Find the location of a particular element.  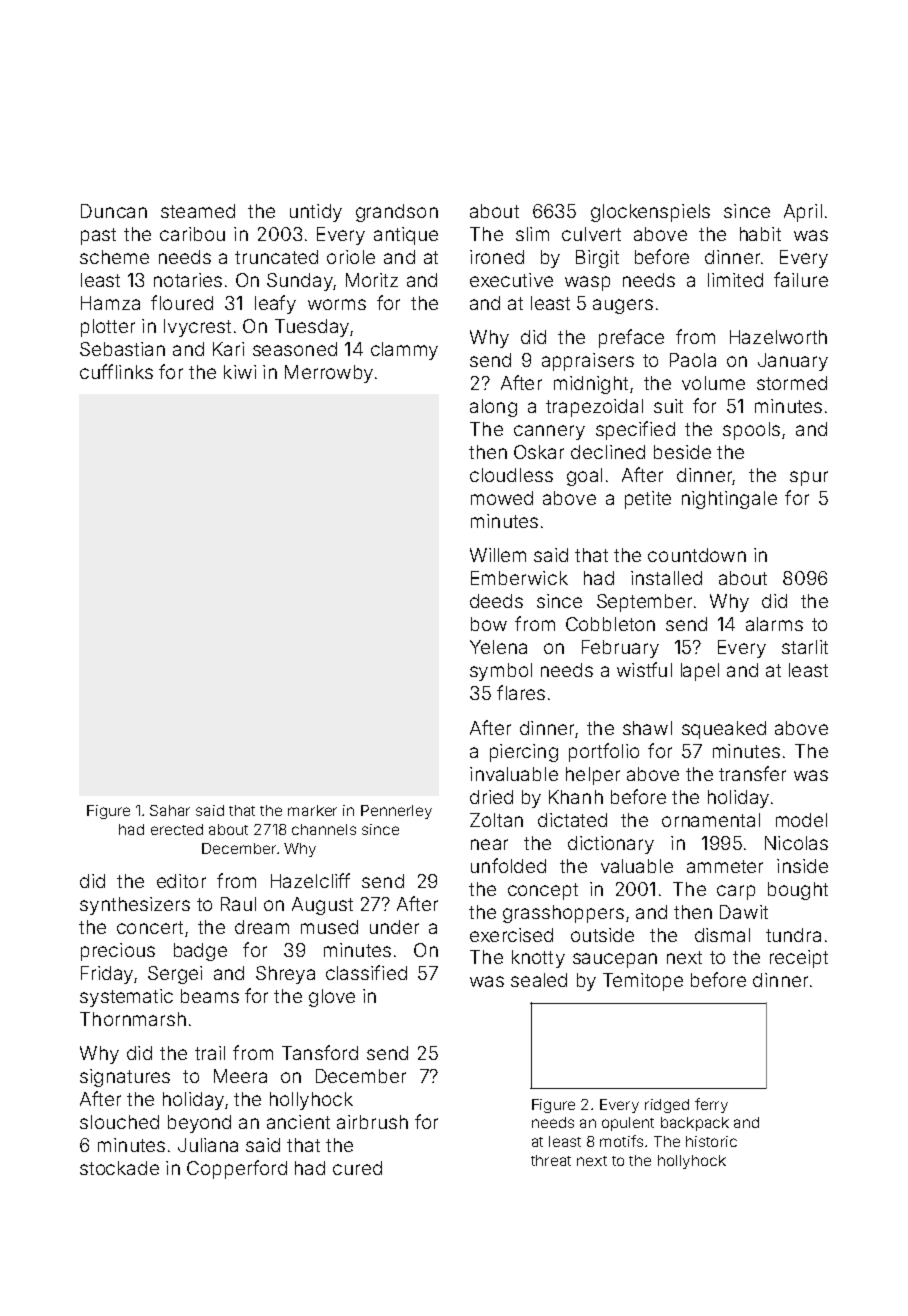

portfolio is located at coordinates (604, 752).
